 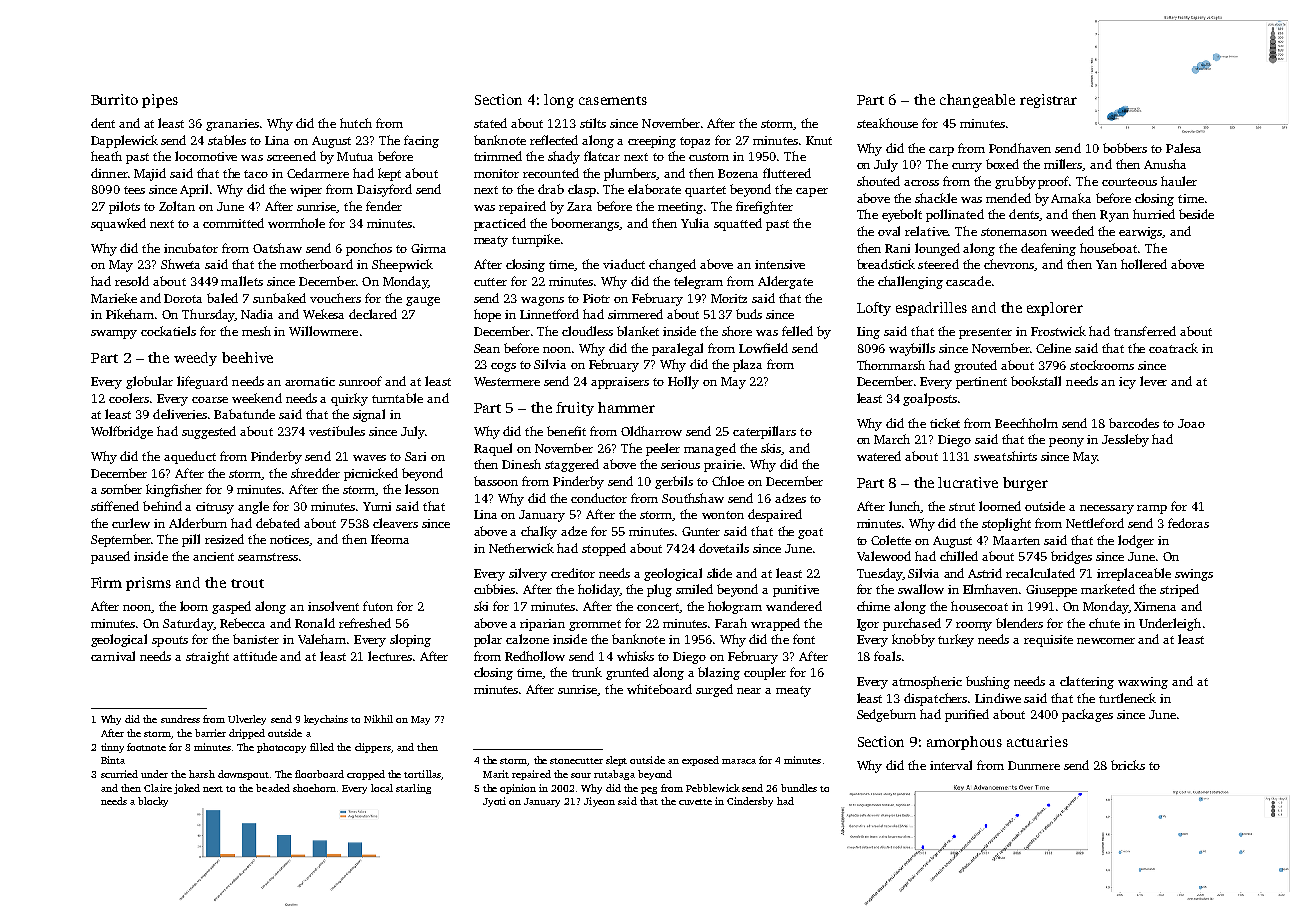 What do you see at coordinates (613, 100) in the screenshot?
I see `casements` at bounding box center [613, 100].
